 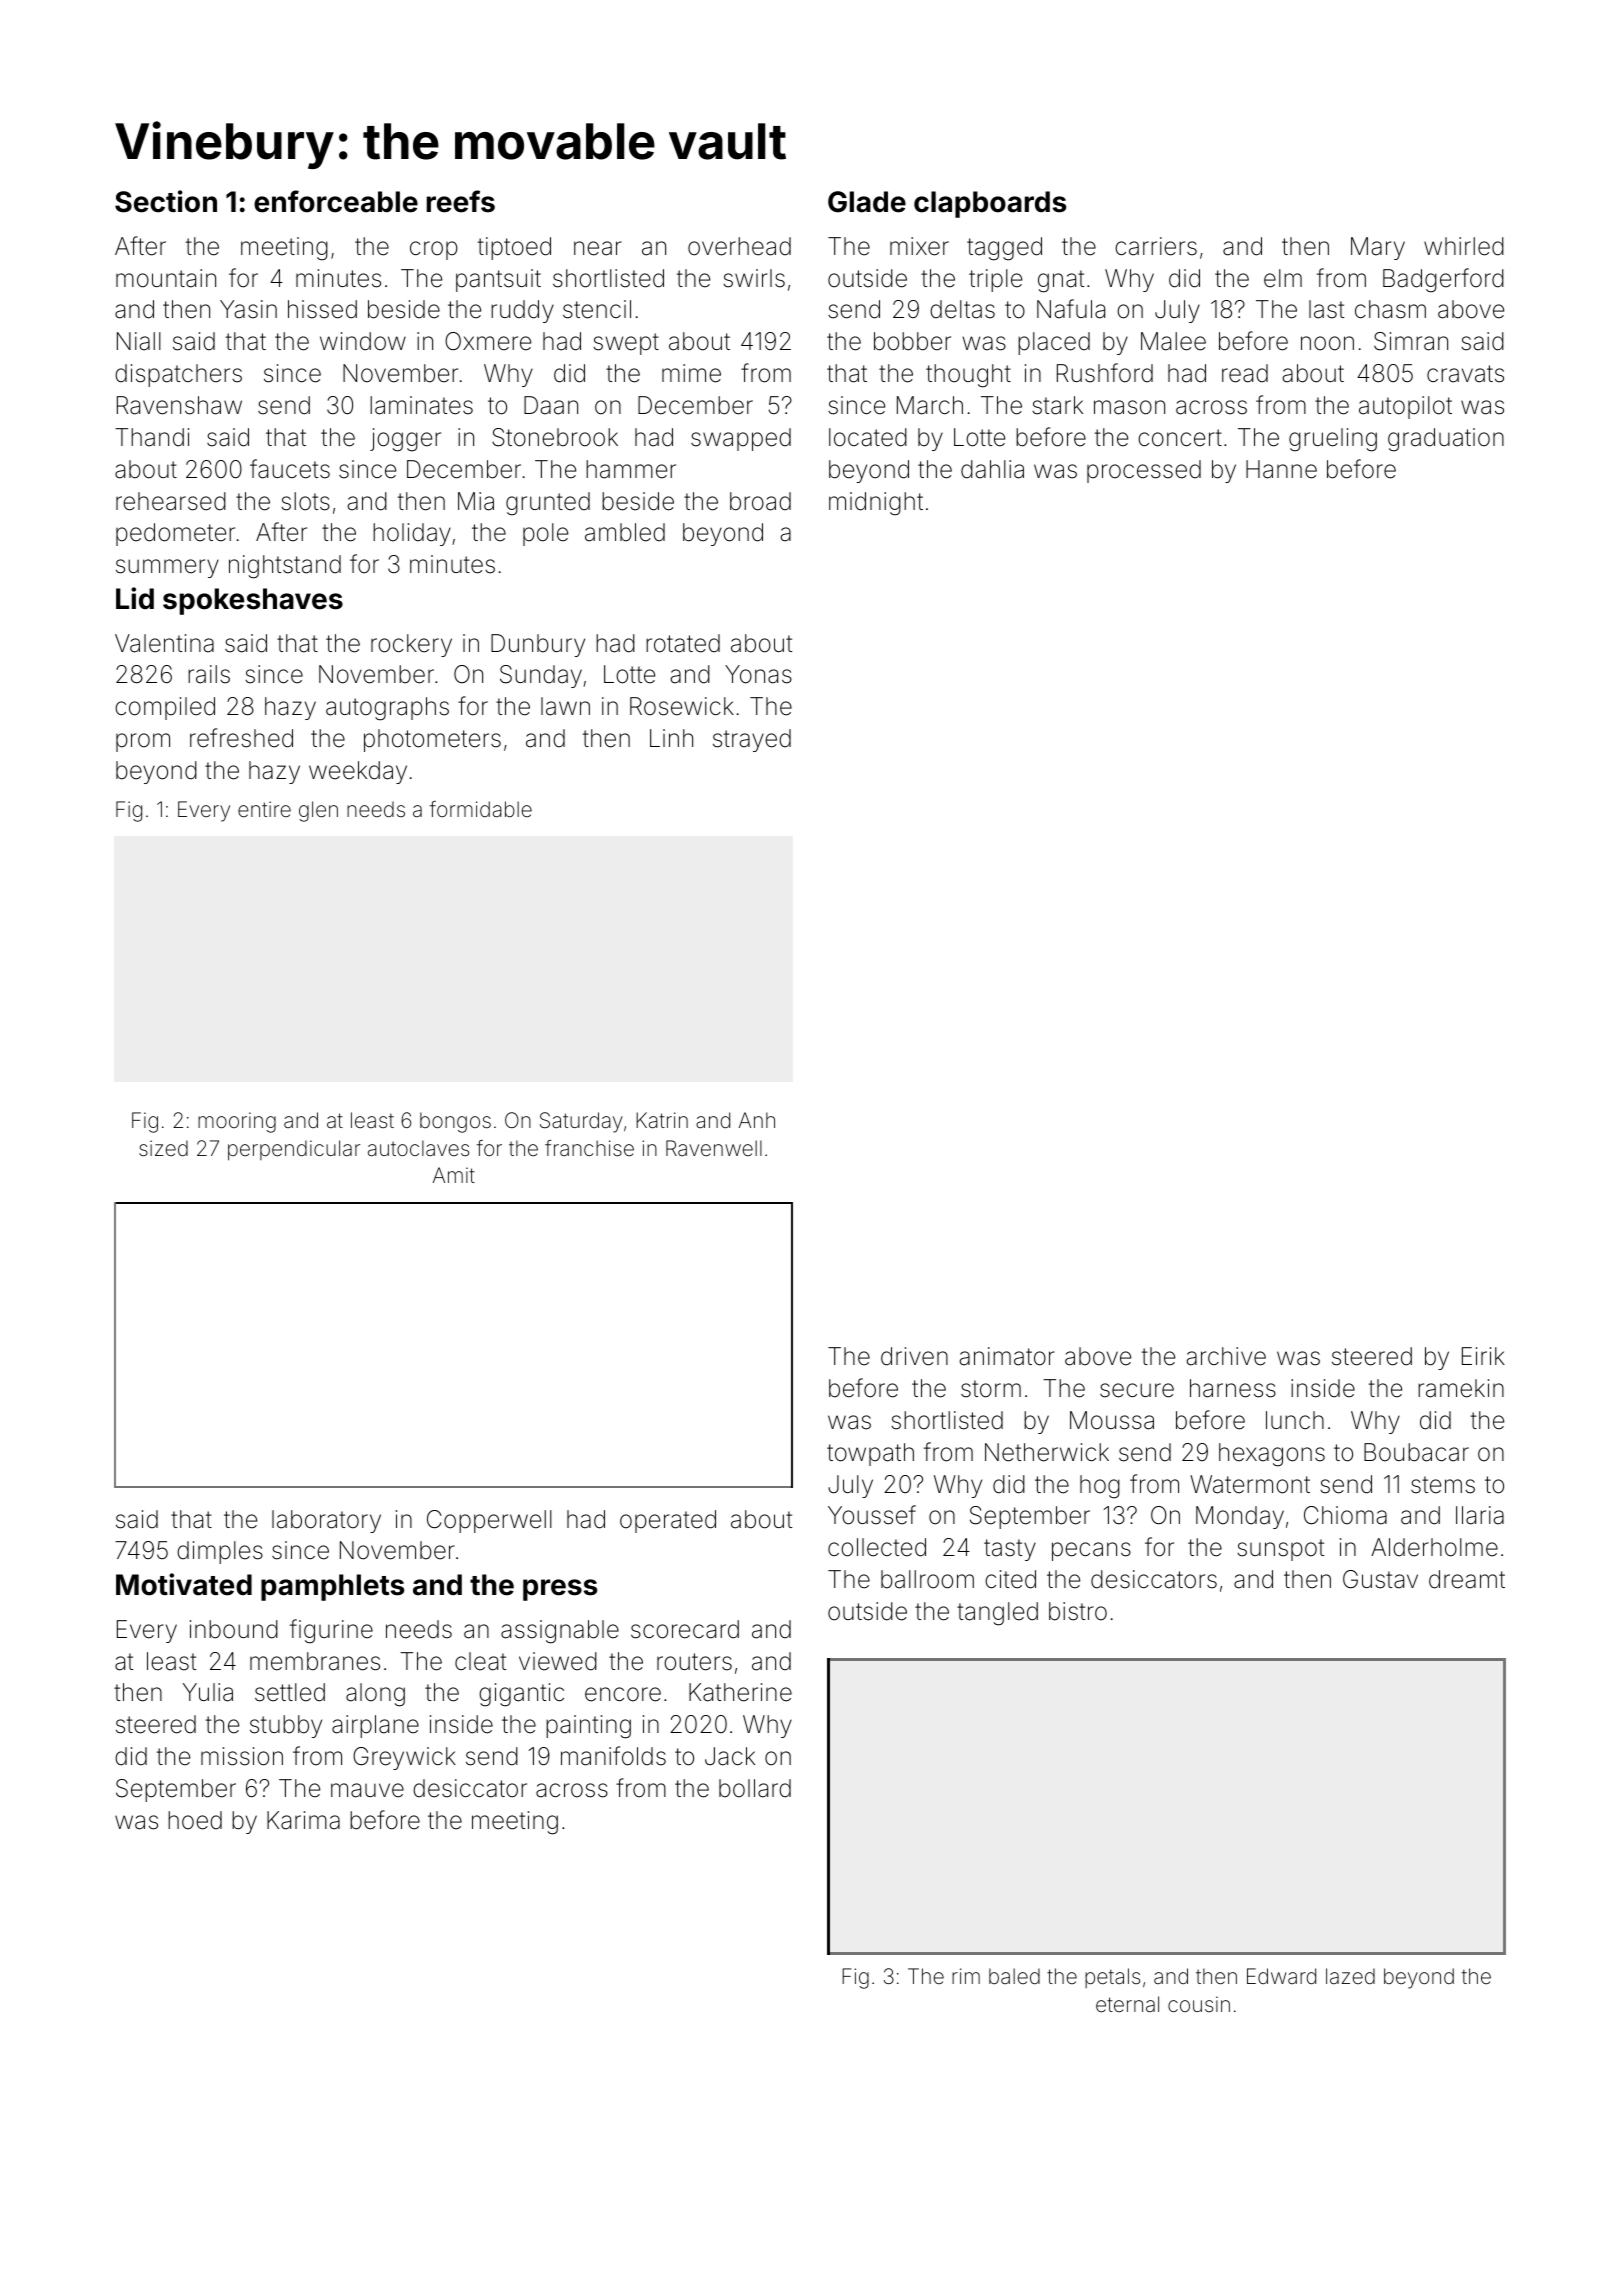 What do you see at coordinates (1007, 1356) in the screenshot?
I see `animator` at bounding box center [1007, 1356].
